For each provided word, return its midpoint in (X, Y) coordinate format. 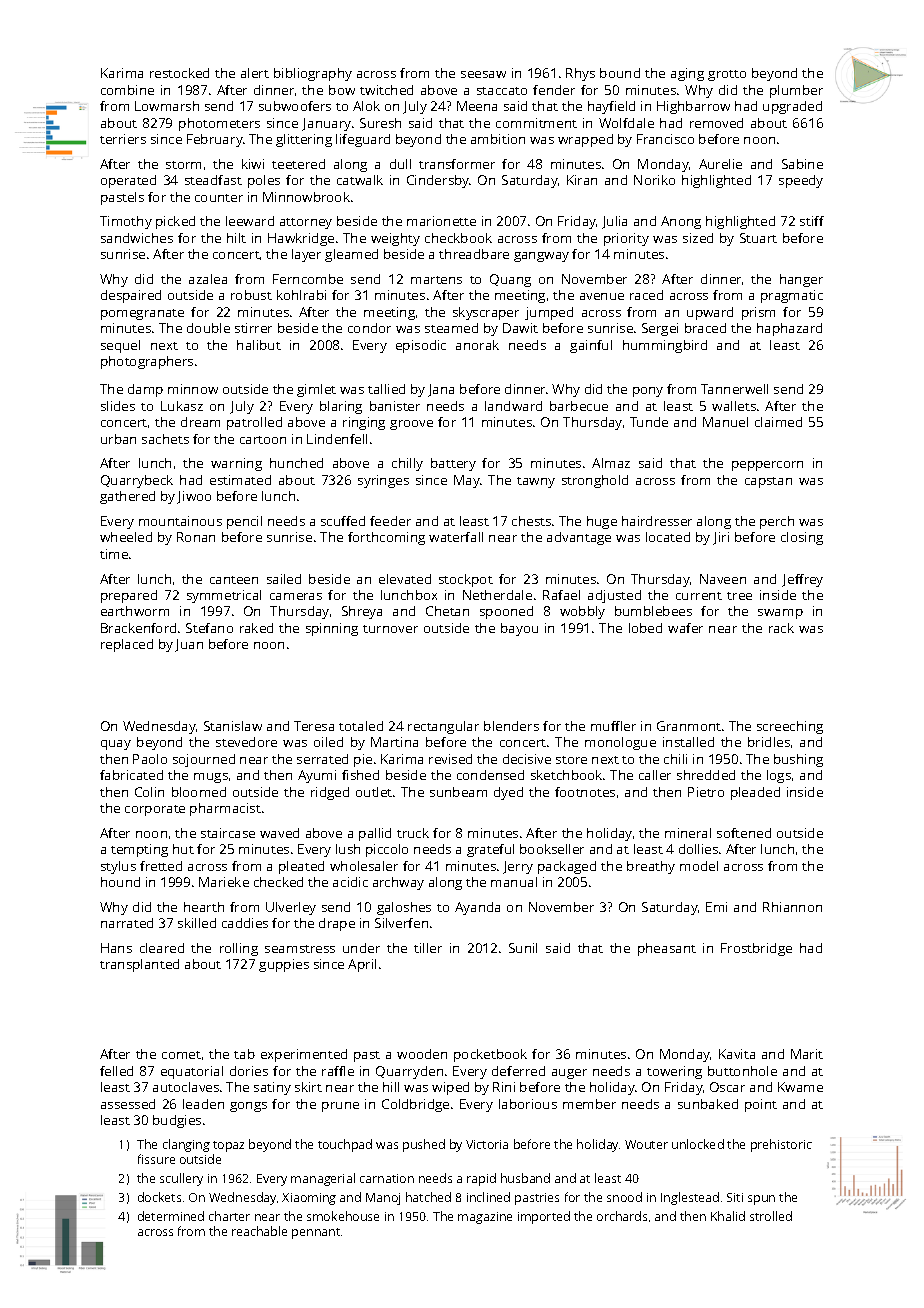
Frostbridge (756, 949)
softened (744, 833)
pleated (301, 867)
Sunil (523, 948)
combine (127, 90)
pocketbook (490, 1055)
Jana (441, 390)
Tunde (649, 422)
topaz (228, 1146)
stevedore (246, 742)
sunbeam (458, 792)
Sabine (802, 164)
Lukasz (182, 406)
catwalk (360, 180)
